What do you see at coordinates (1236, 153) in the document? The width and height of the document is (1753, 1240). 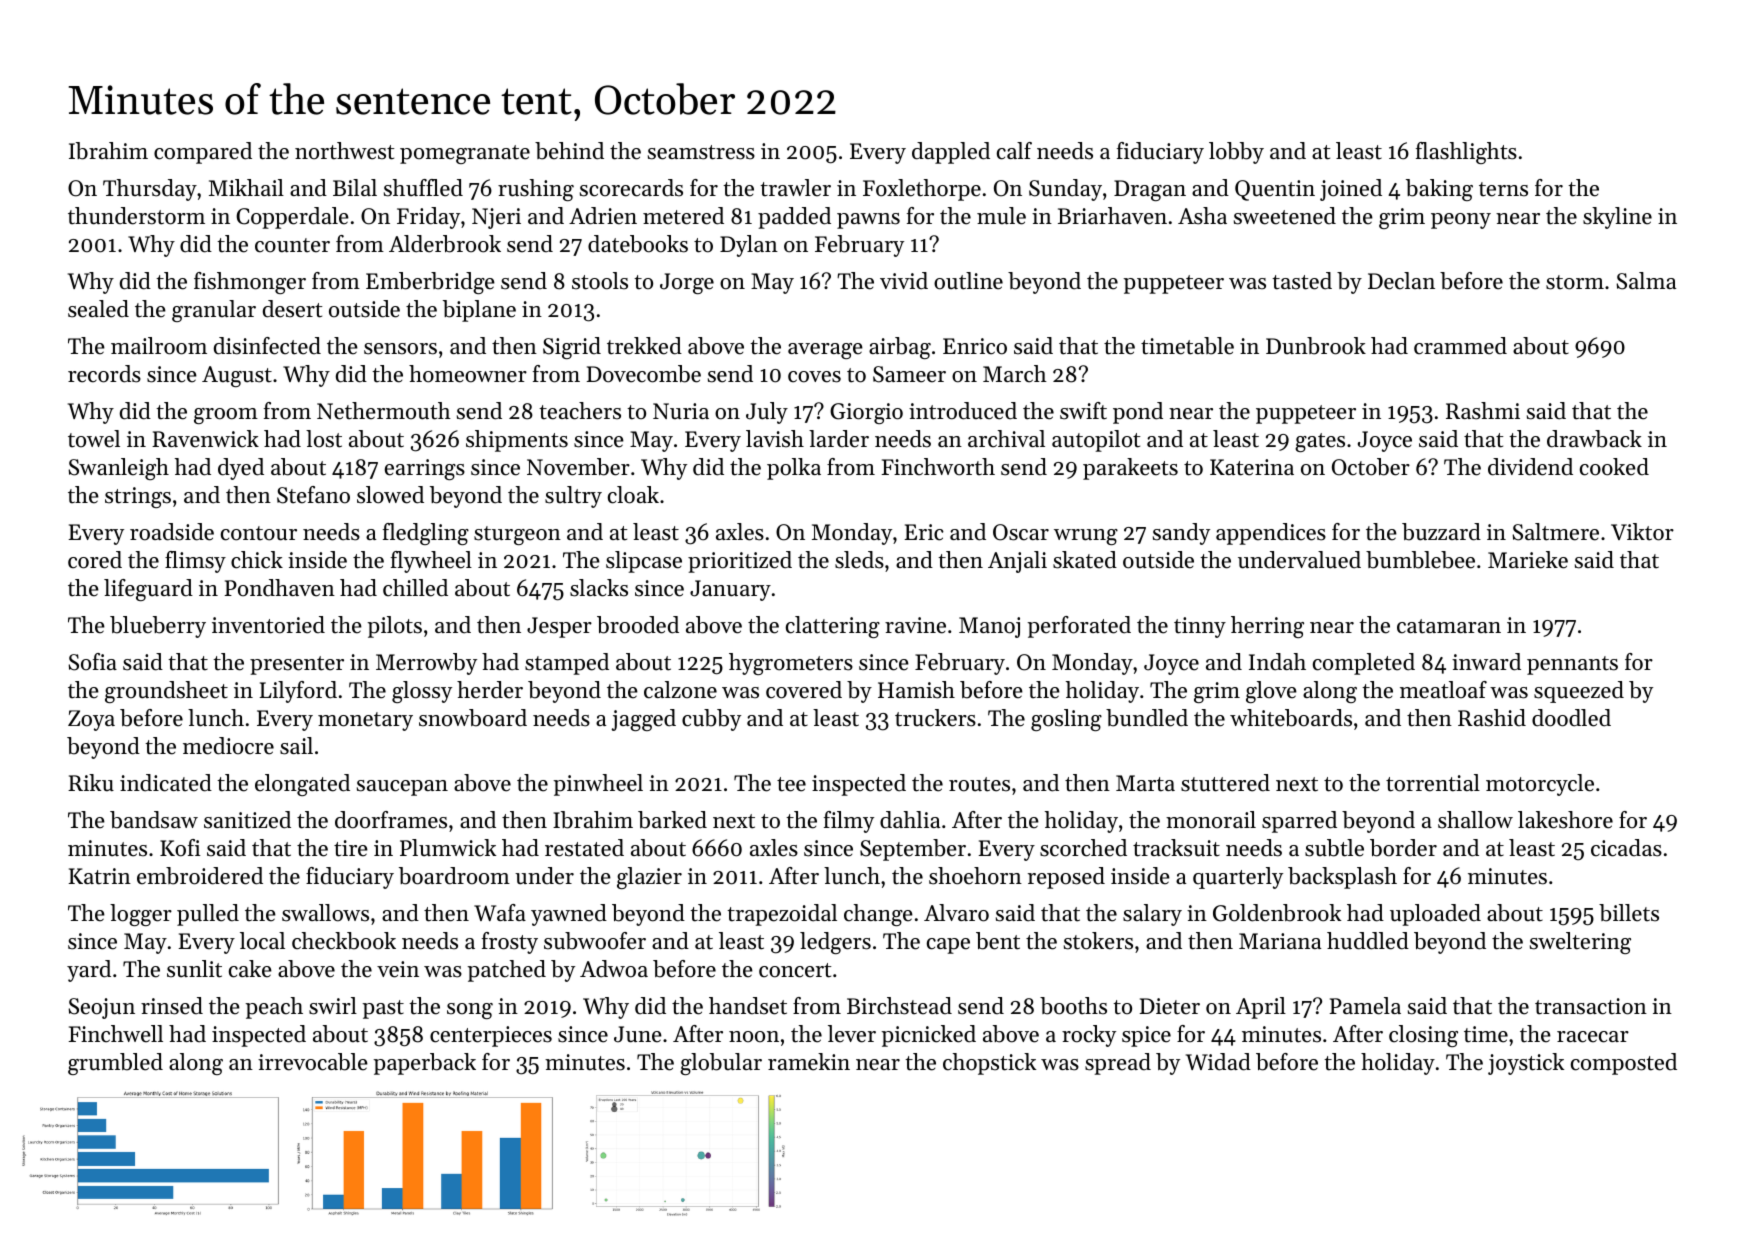 I see `lobby` at bounding box center [1236, 153].
